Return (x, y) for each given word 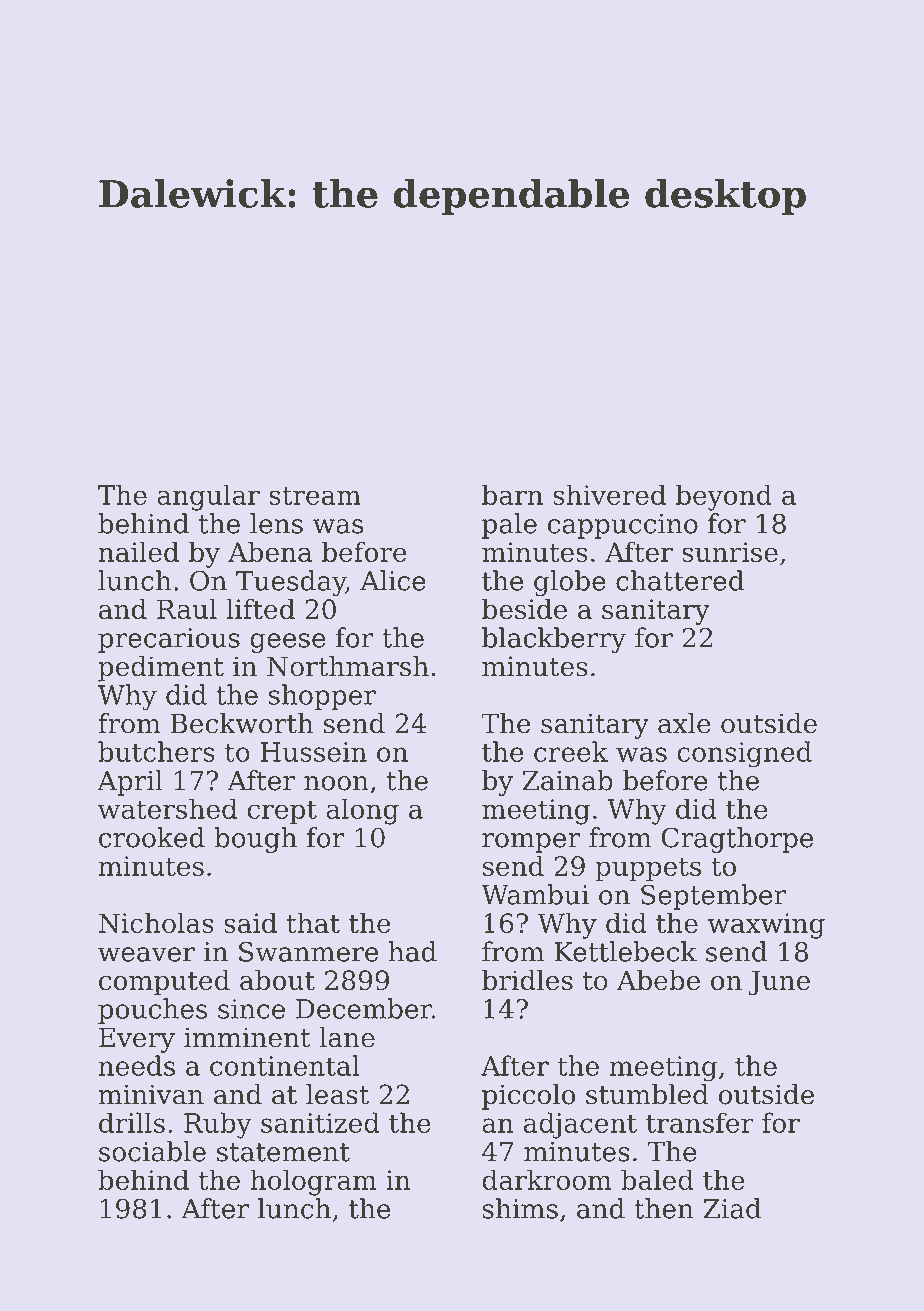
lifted (260, 609)
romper (531, 843)
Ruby (218, 1125)
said (250, 922)
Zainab (567, 780)
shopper (322, 697)
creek (571, 751)
